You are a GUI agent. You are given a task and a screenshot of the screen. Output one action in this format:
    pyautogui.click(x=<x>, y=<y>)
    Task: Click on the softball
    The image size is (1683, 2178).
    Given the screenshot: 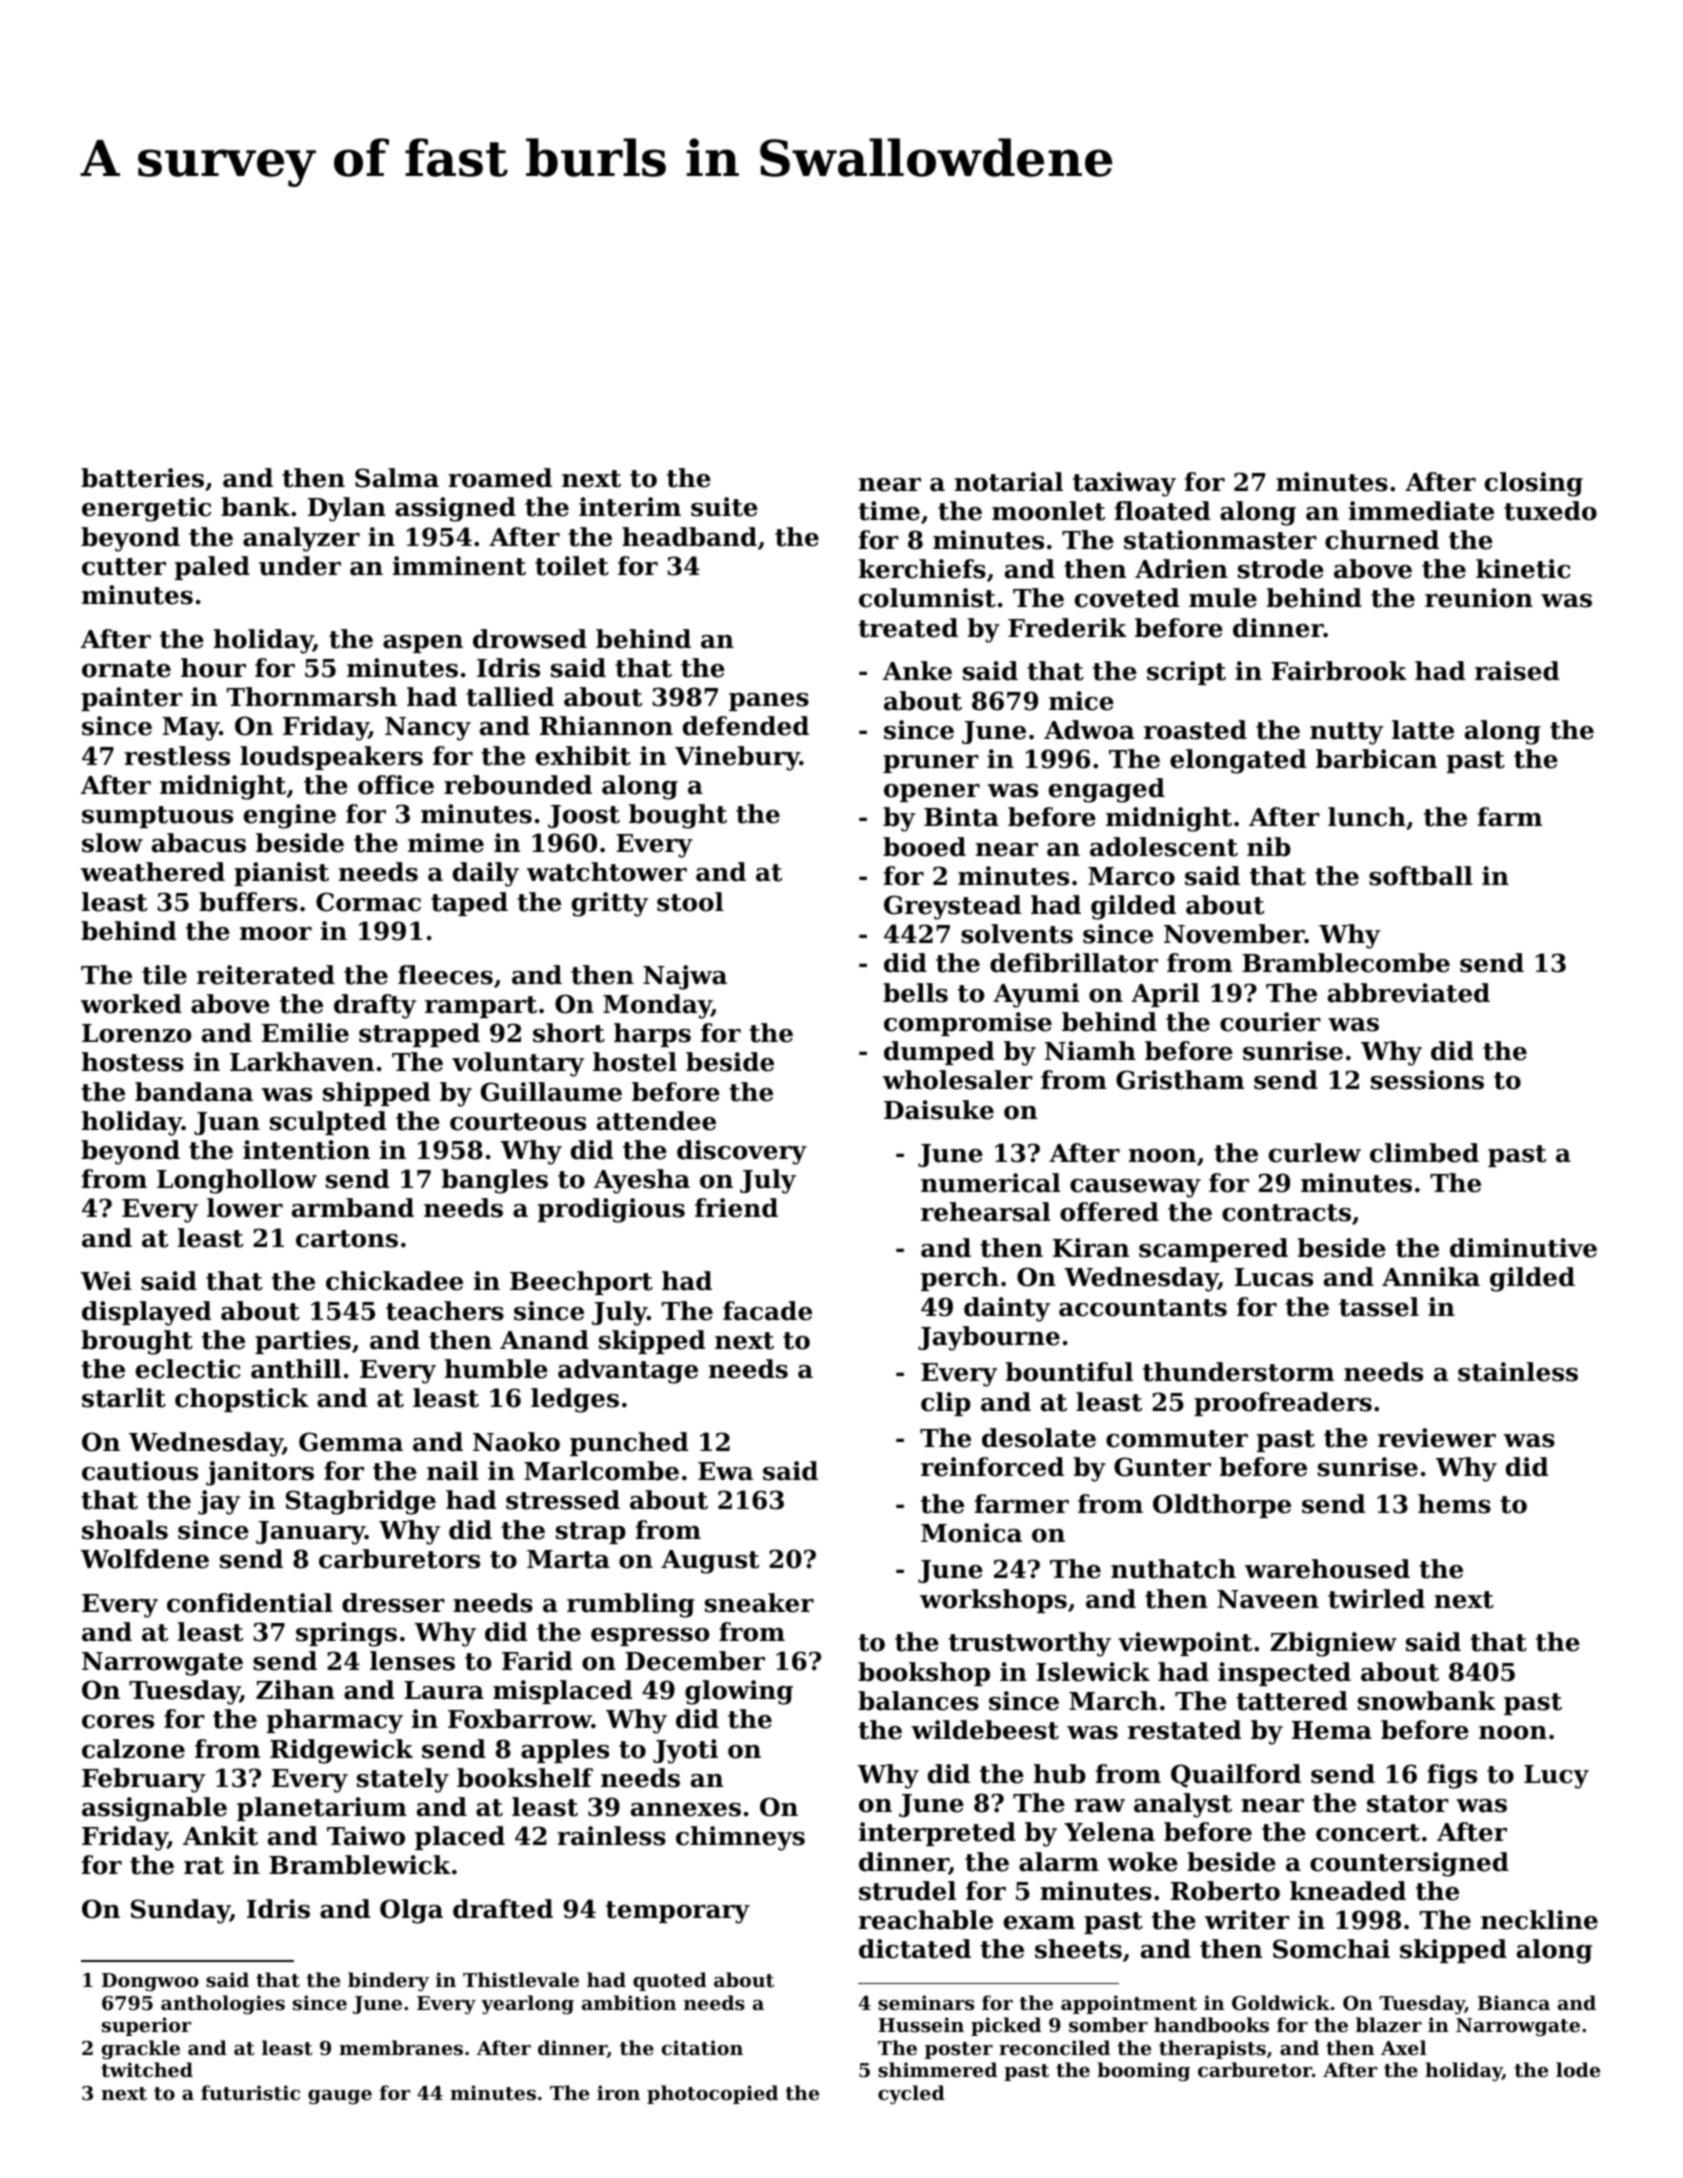 What is the action you would take?
    pyautogui.click(x=1421, y=876)
